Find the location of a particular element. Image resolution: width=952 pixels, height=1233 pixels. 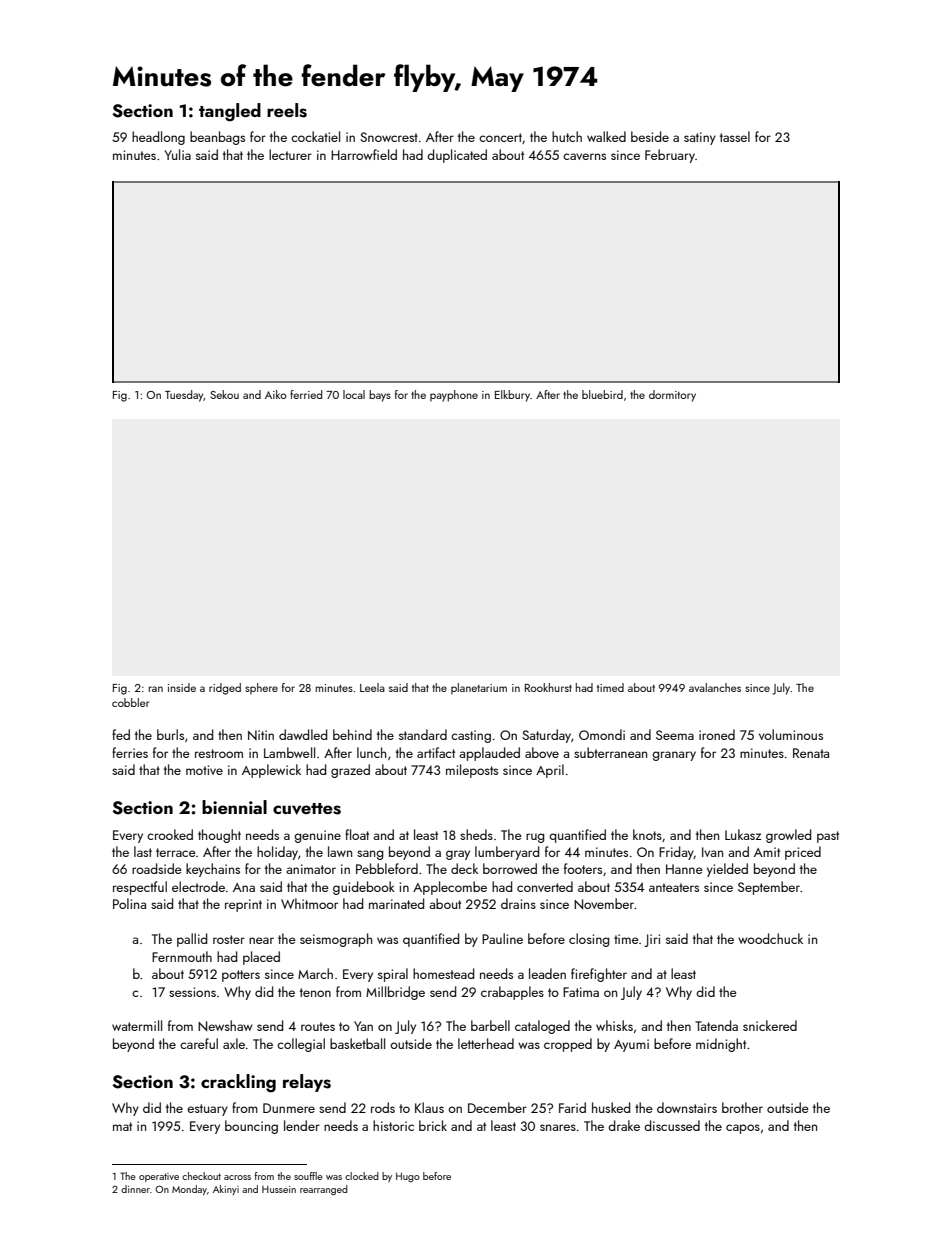

tassel is located at coordinates (735, 136).
